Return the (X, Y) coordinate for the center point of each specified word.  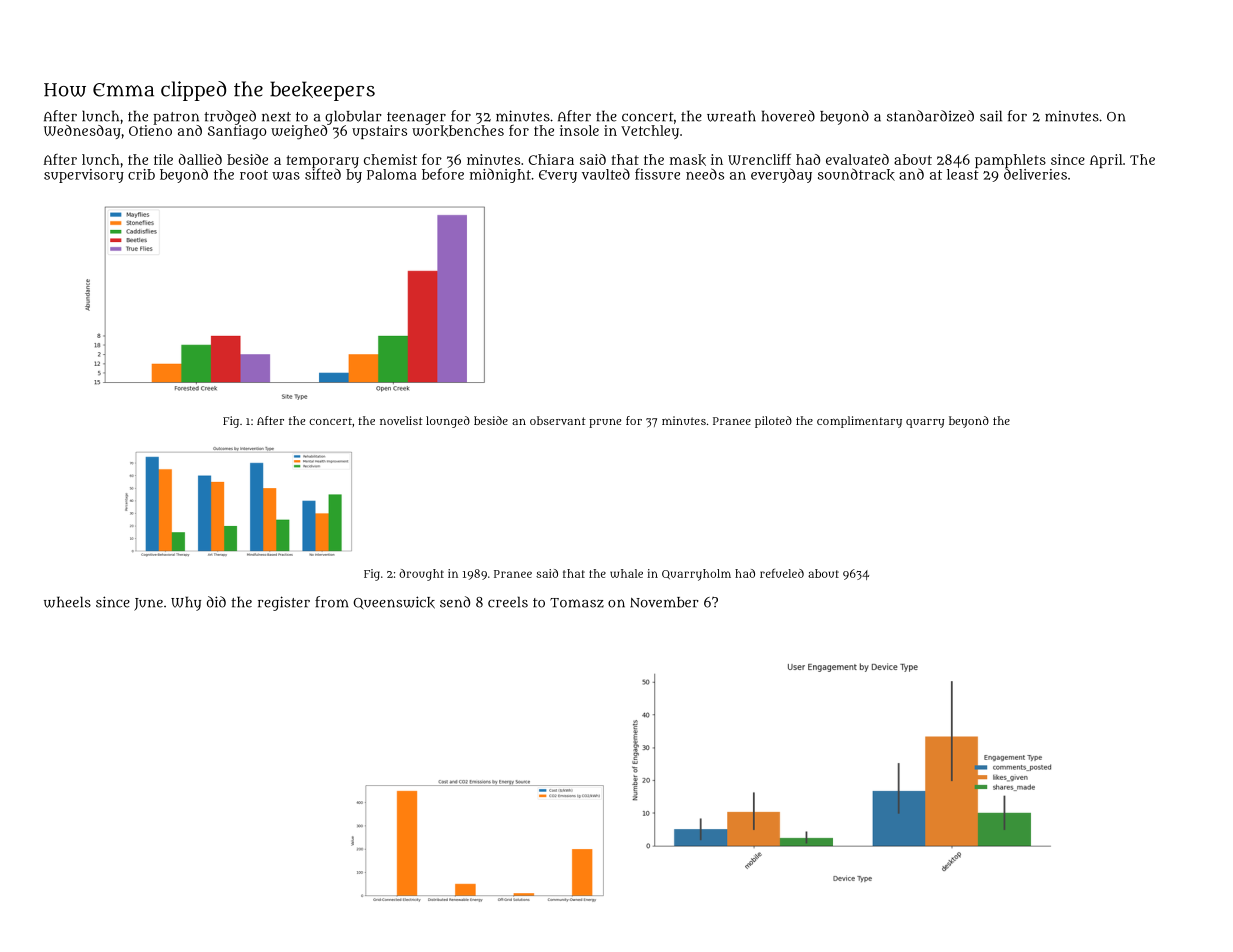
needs (705, 174)
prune (605, 423)
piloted (773, 422)
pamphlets (1010, 161)
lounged (448, 422)
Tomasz (577, 603)
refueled (782, 573)
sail (991, 116)
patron (176, 118)
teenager (416, 118)
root (254, 175)
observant (558, 420)
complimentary (859, 422)
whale (626, 573)
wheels (67, 602)
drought (421, 575)
